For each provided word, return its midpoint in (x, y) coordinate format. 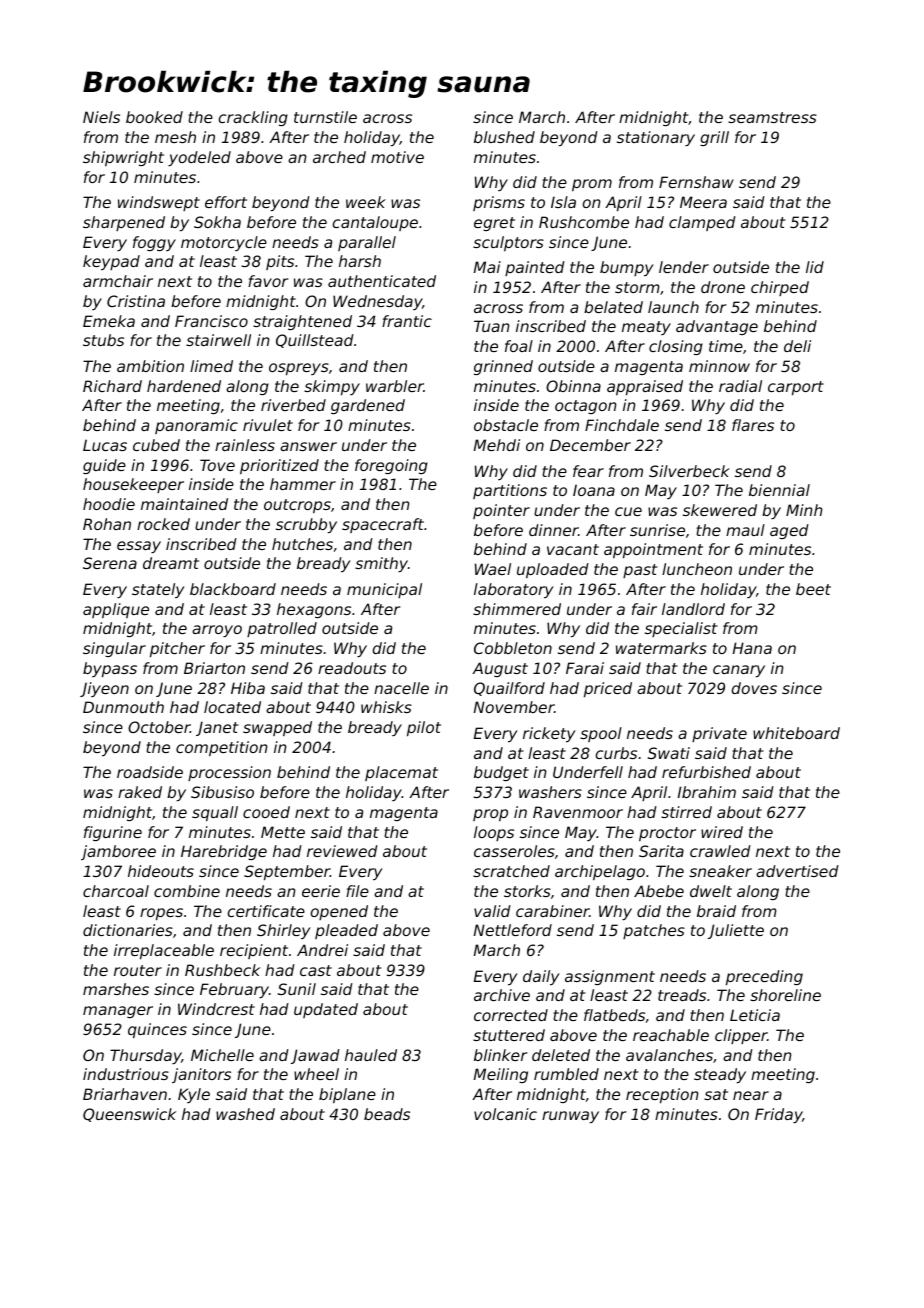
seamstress (772, 117)
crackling (253, 118)
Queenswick (129, 1115)
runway (570, 1117)
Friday (778, 1115)
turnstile (325, 117)
